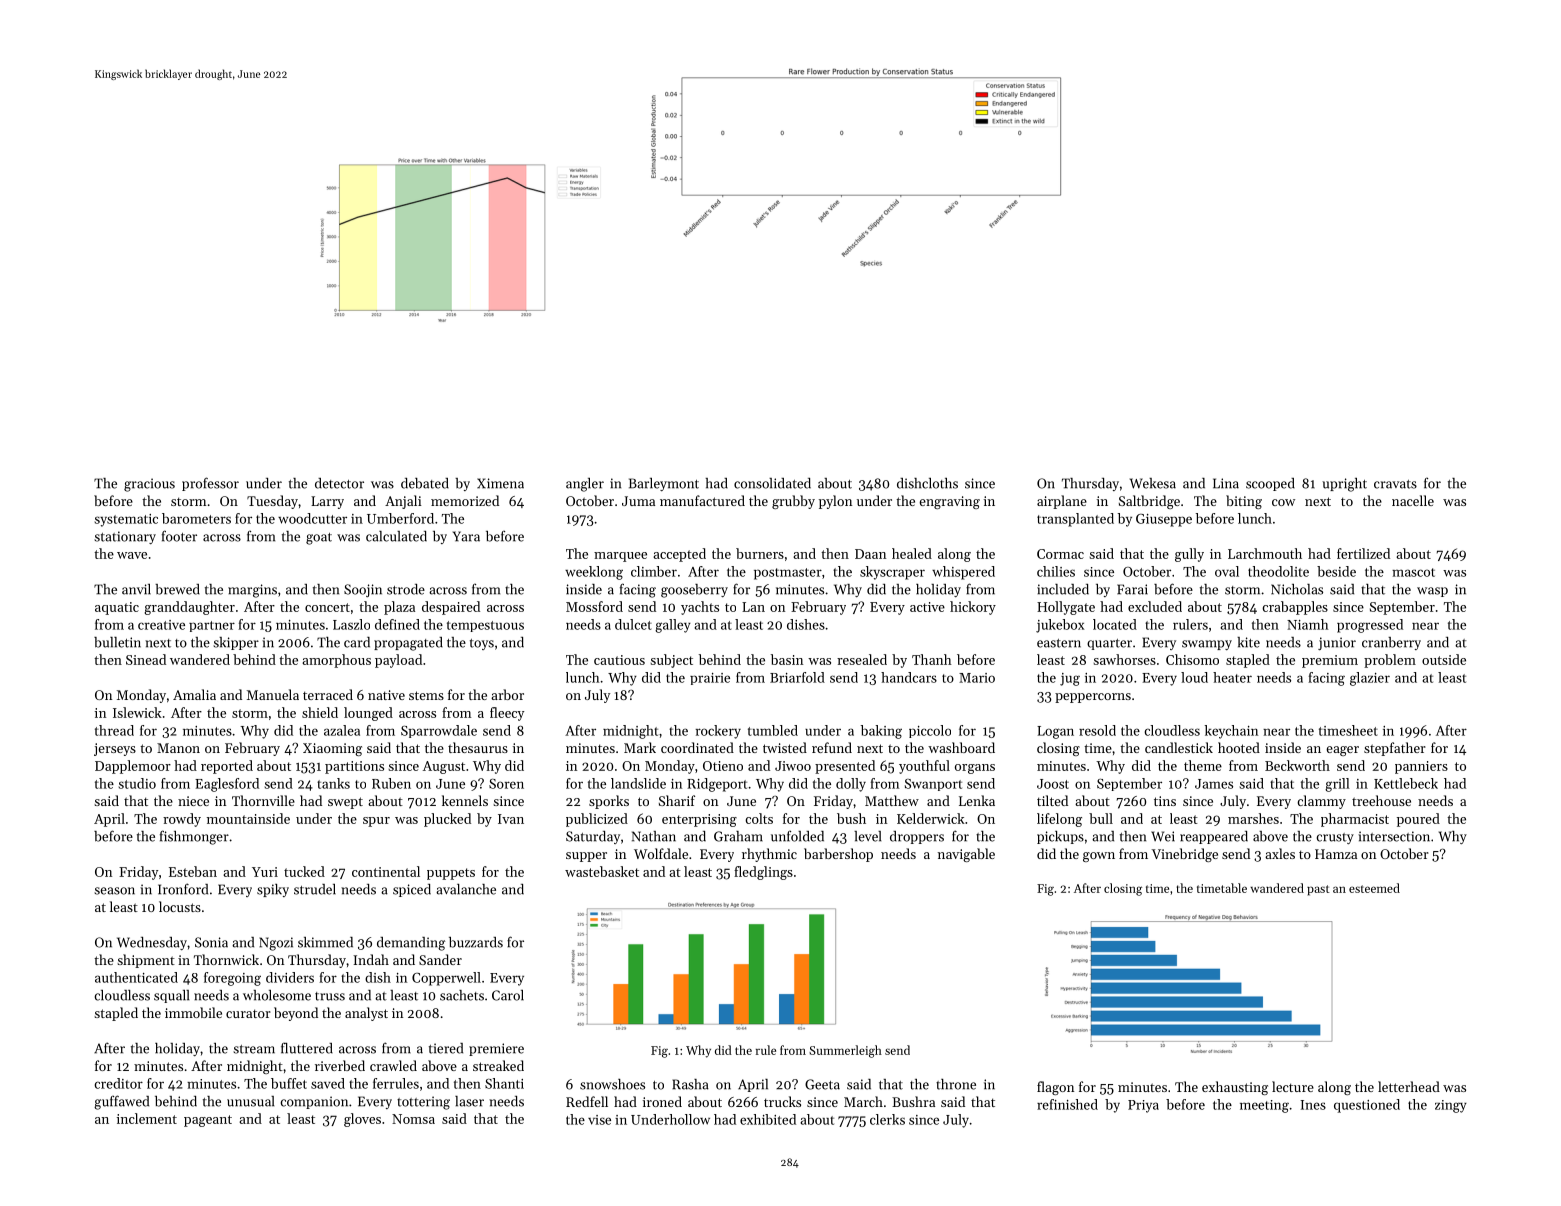 The height and width of the page is (1206, 1561). What do you see at coordinates (1165, 801) in the page?
I see `tins` at bounding box center [1165, 801].
